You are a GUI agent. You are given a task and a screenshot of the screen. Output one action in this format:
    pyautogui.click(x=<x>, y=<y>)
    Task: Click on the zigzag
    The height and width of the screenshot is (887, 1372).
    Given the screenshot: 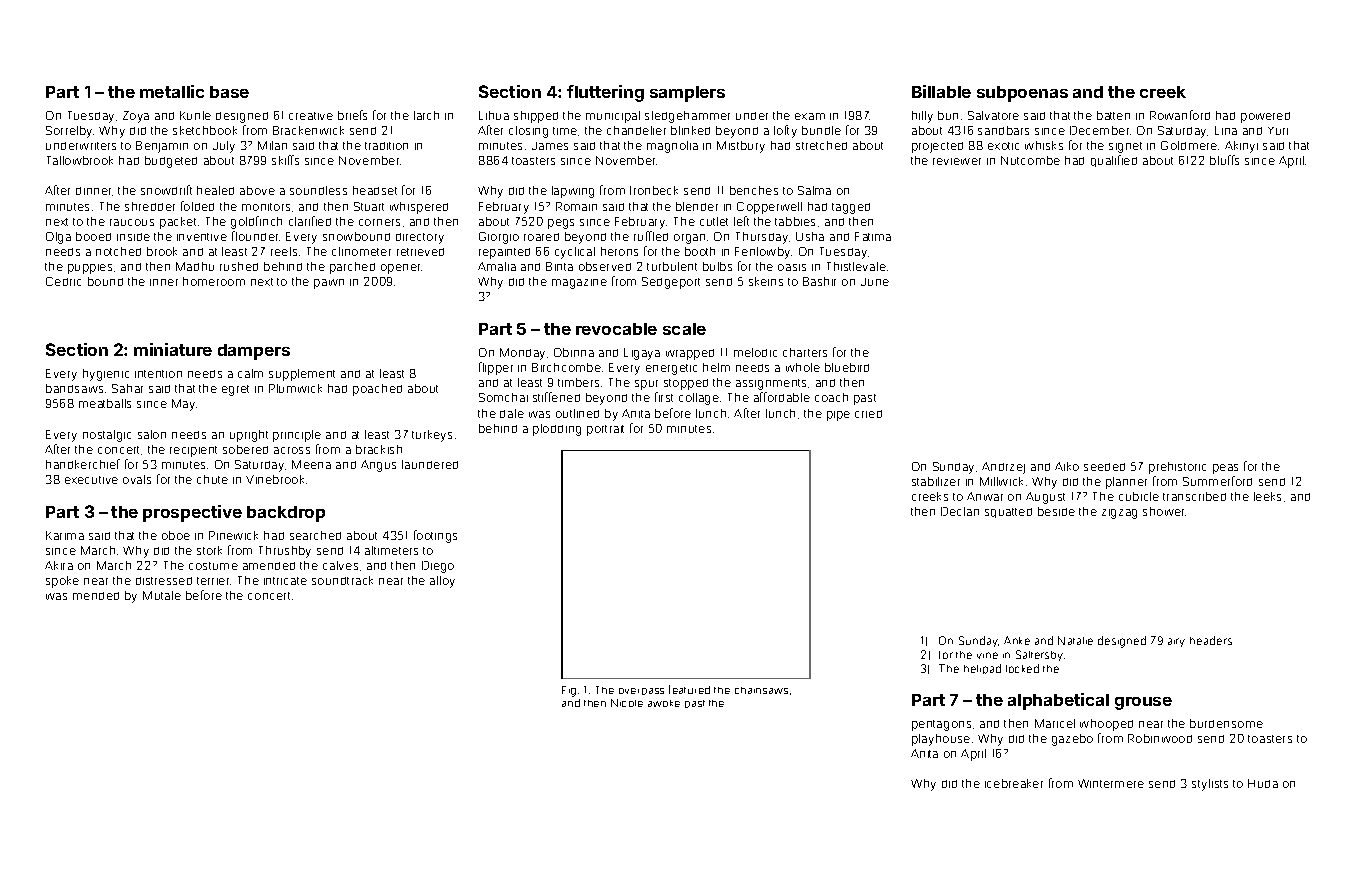 What is the action you would take?
    pyautogui.click(x=1119, y=514)
